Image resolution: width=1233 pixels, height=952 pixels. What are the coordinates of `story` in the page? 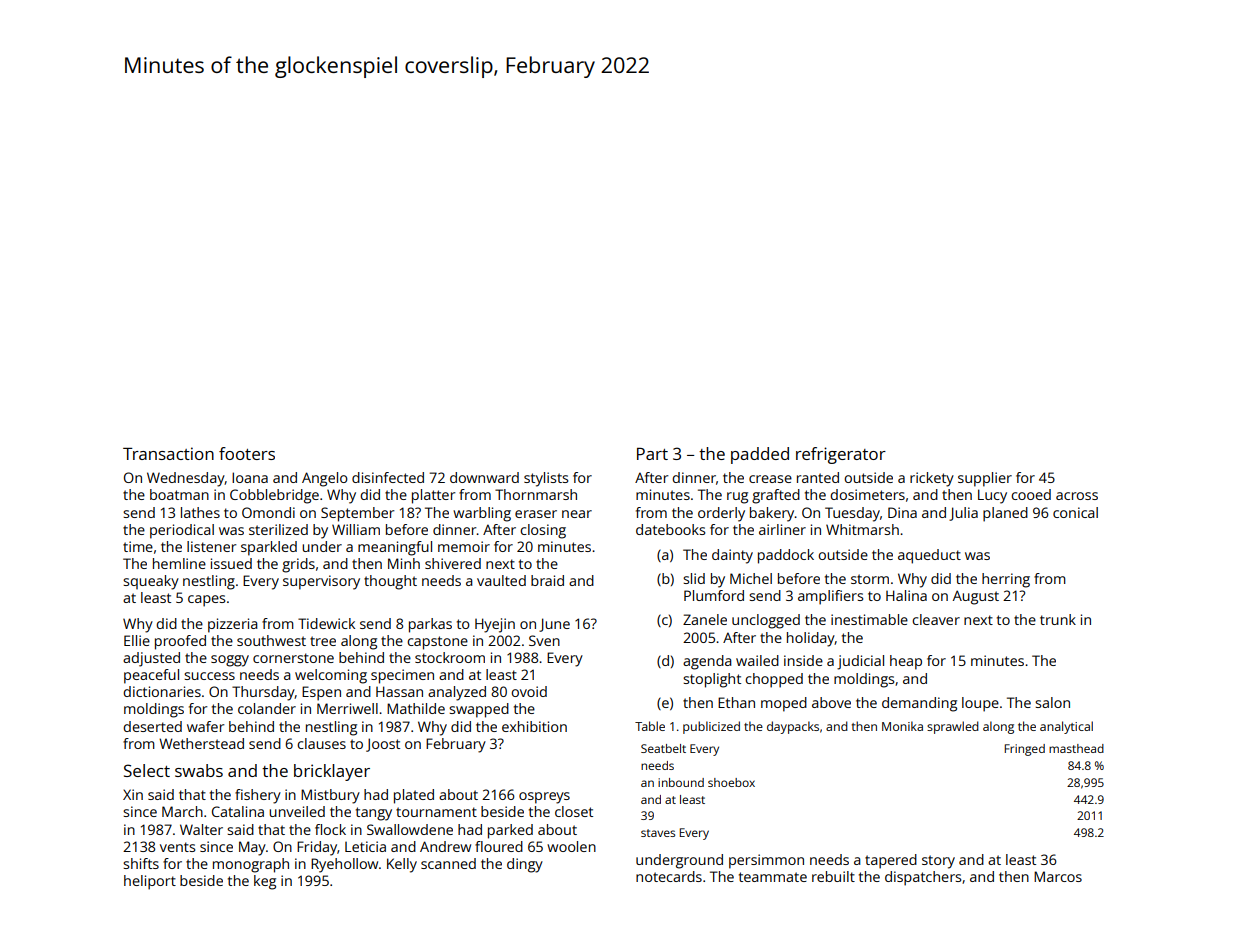 It's located at (938, 862).
